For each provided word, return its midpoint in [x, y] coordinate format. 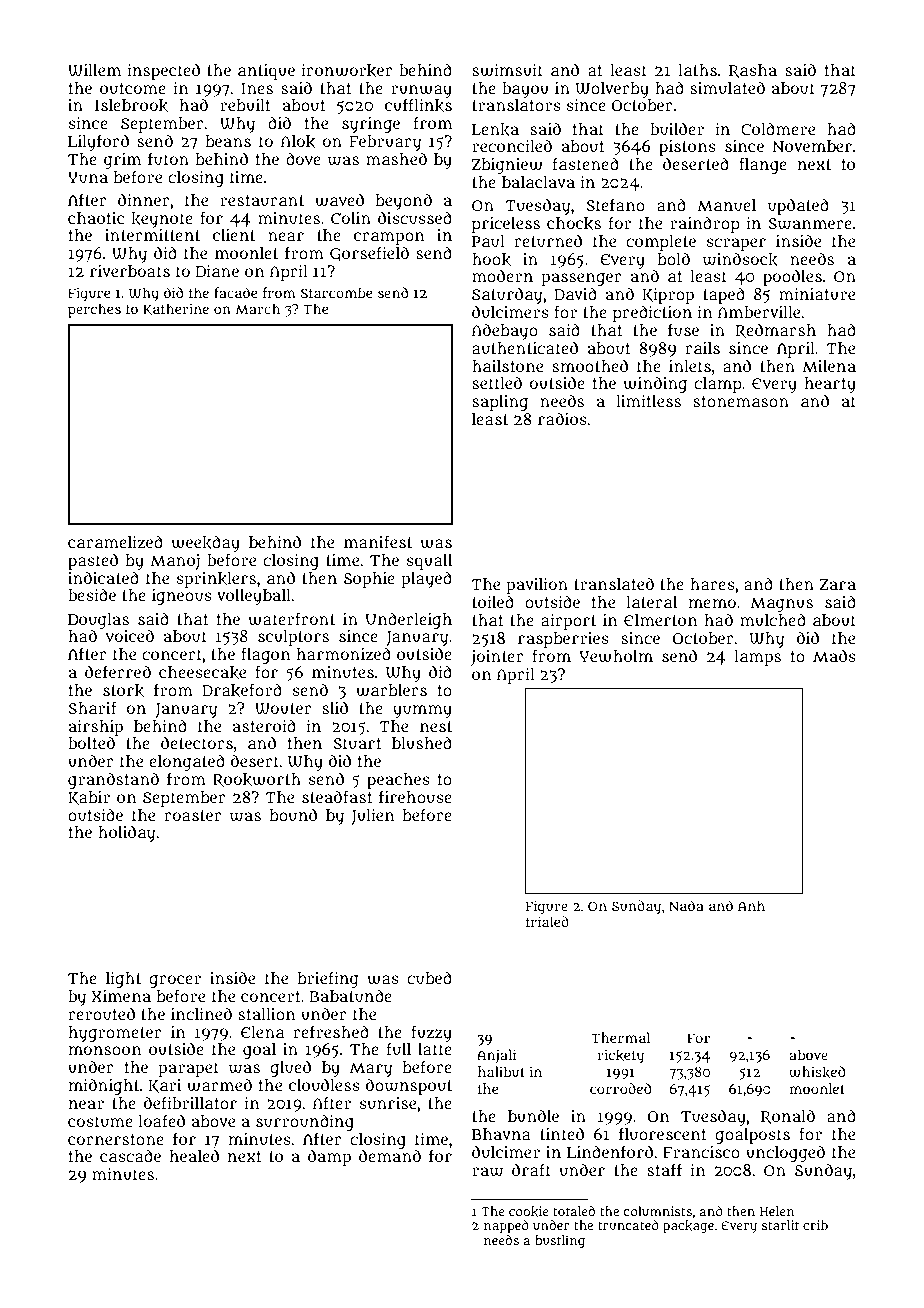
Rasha [753, 71]
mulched [773, 620]
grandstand [113, 780]
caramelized [115, 542]
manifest [378, 542]
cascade [130, 1155]
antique [266, 72]
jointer [497, 658]
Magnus [781, 604]
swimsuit [507, 70]
